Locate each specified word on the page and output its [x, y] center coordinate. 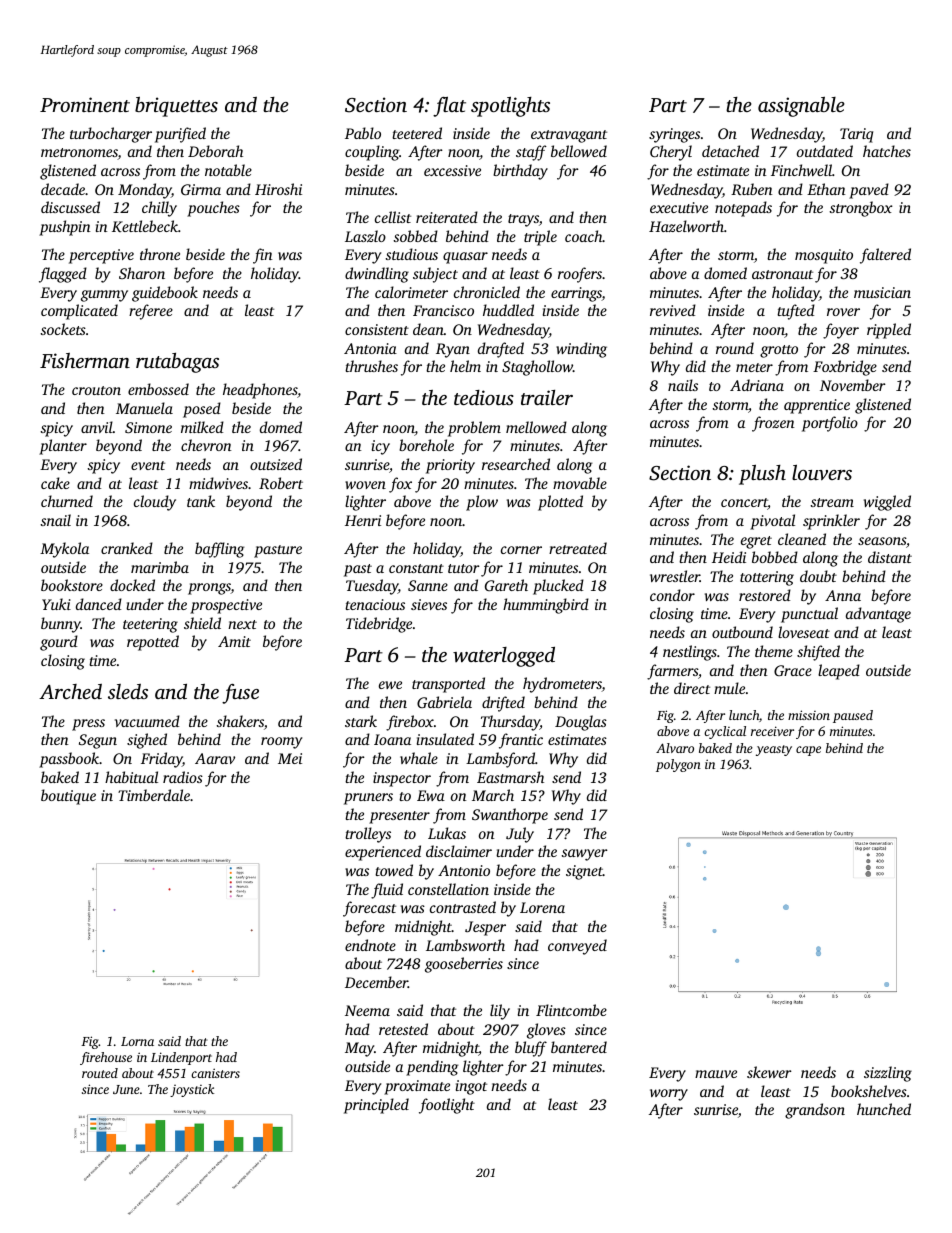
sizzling [888, 1074]
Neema [367, 1010]
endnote [370, 945]
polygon [678, 765]
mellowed [536, 427]
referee [151, 312]
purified [180, 135]
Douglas [581, 723]
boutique [68, 797]
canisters [215, 1073]
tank [201, 501]
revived [673, 310]
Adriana [757, 385]
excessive [452, 170]
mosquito [824, 256]
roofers [580, 275]
